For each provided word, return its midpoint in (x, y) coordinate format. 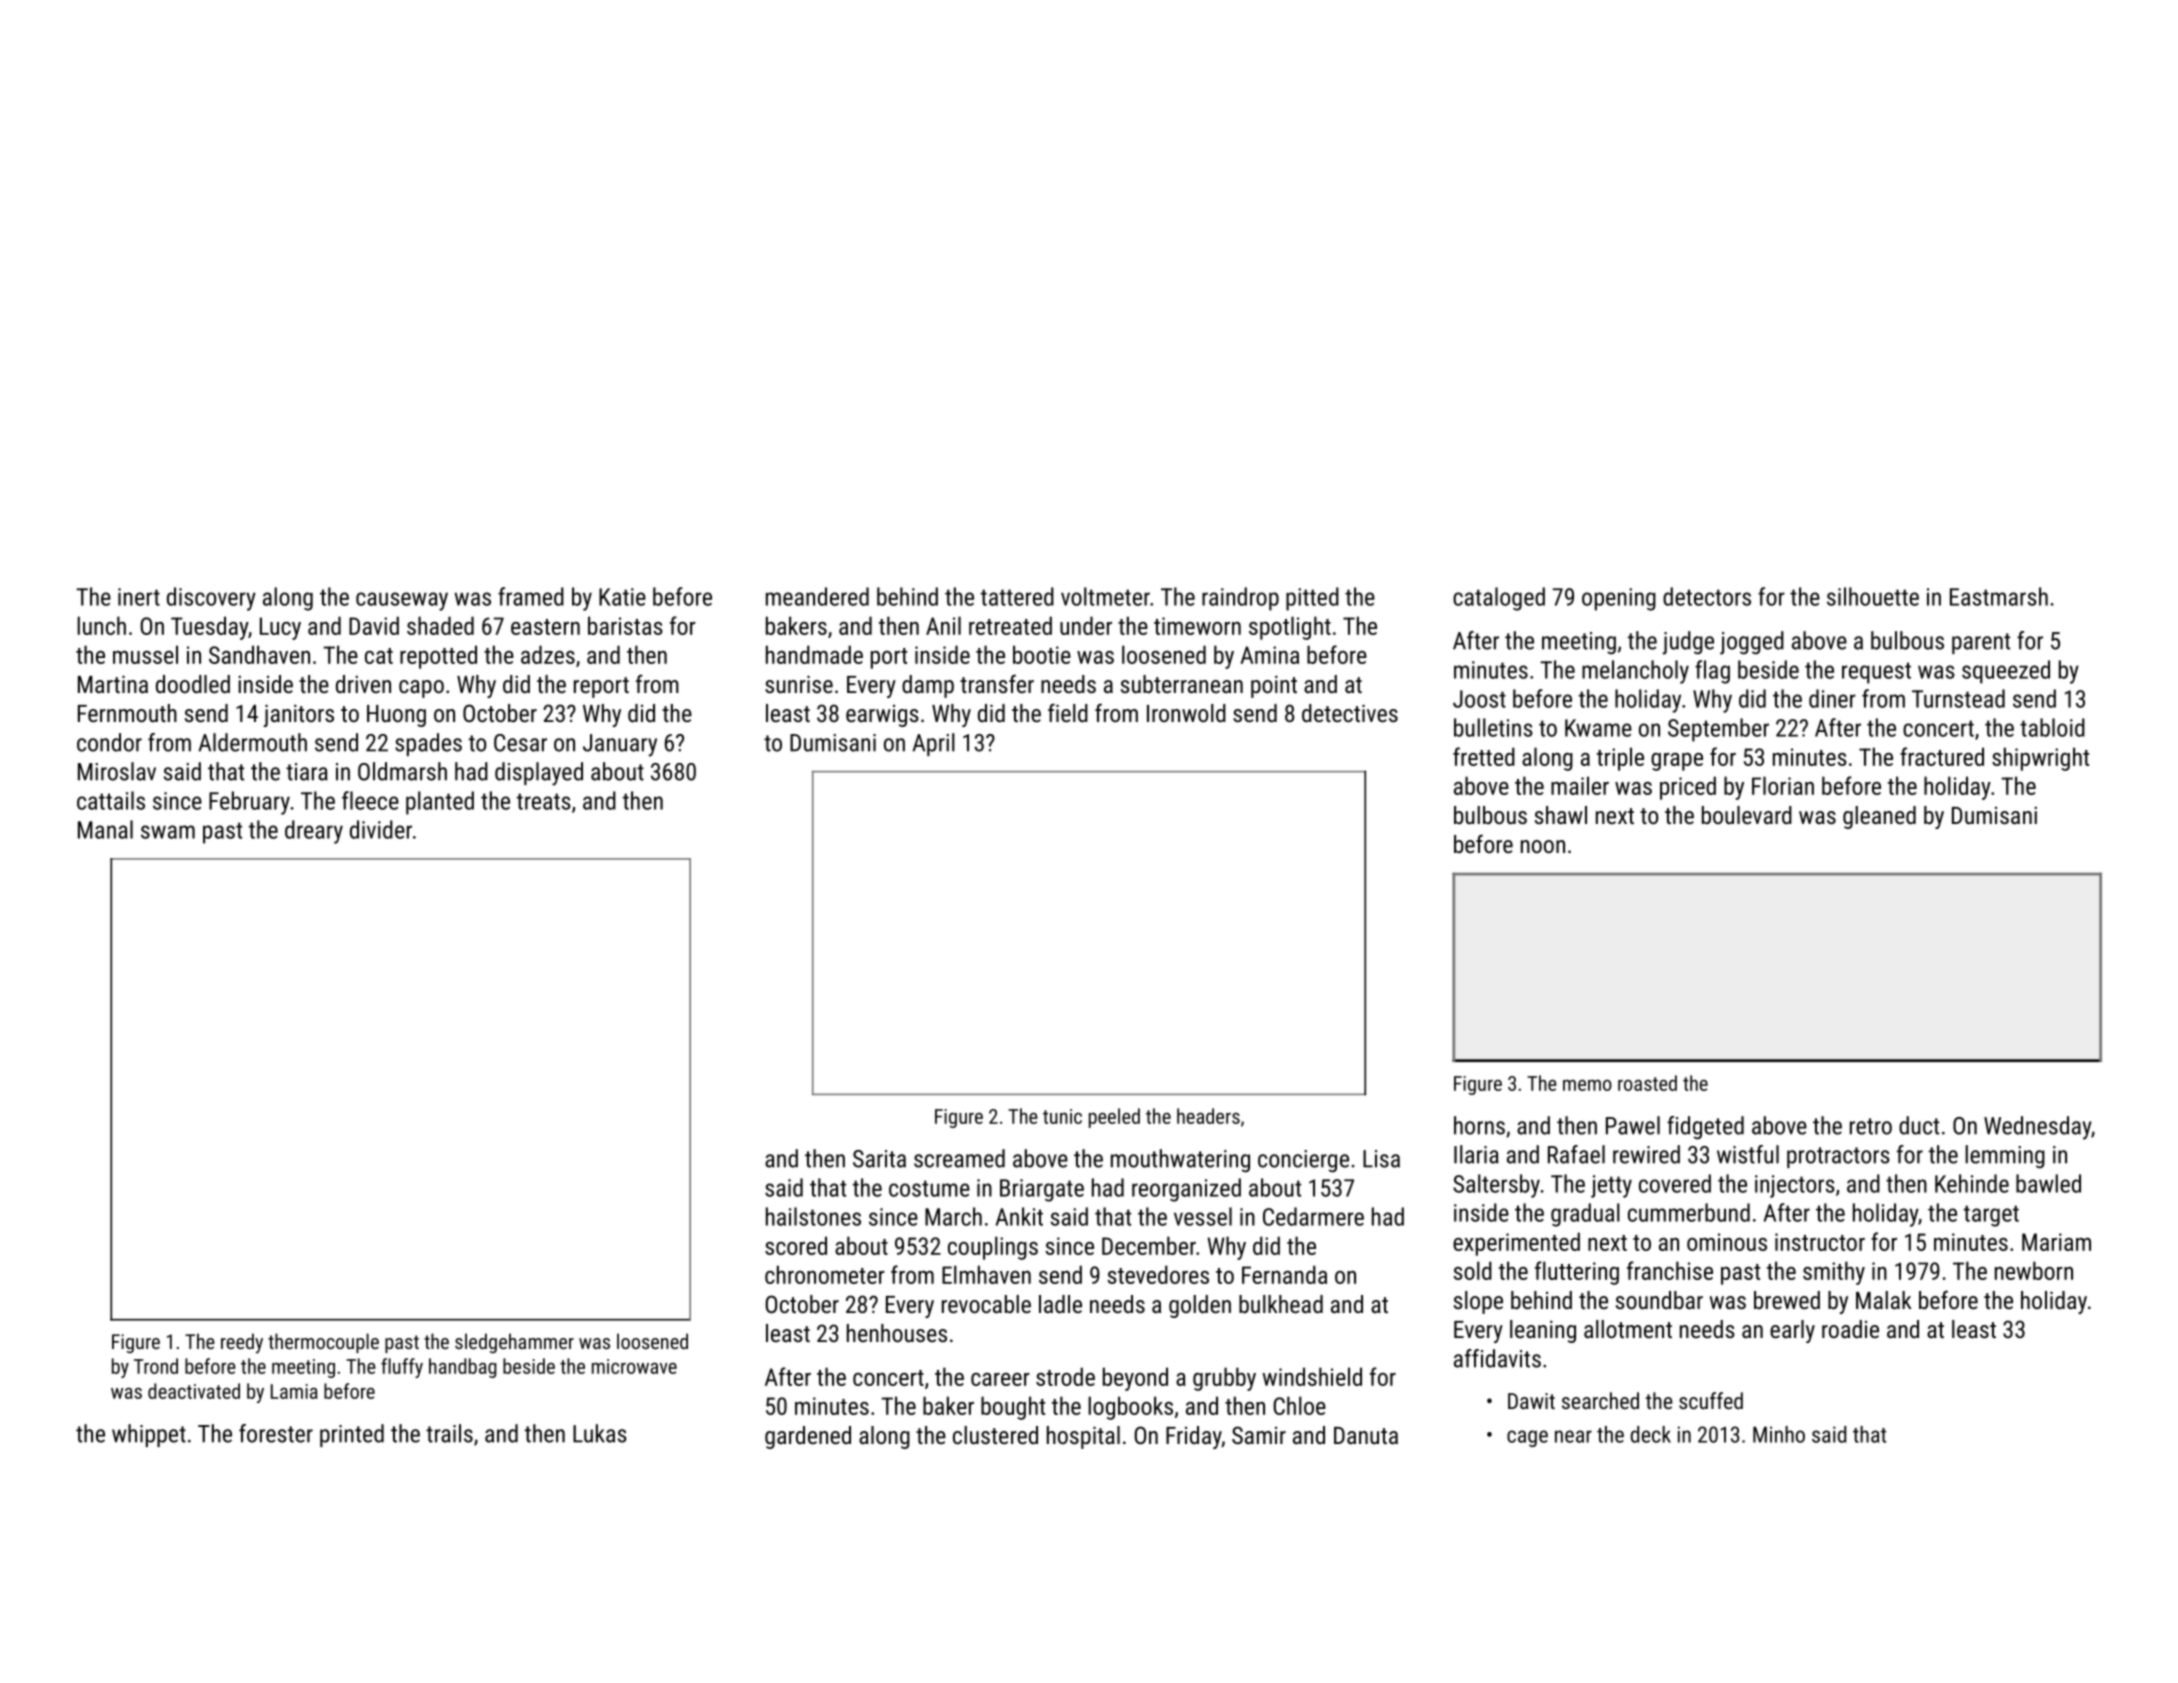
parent (1981, 643)
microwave (634, 1366)
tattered (1017, 596)
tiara (307, 772)
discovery (211, 599)
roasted (1647, 1083)
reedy (242, 1343)
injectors (1795, 1186)
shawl (1561, 815)
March (953, 1216)
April (933, 744)
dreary (314, 832)
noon (1543, 846)
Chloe (1299, 1405)
